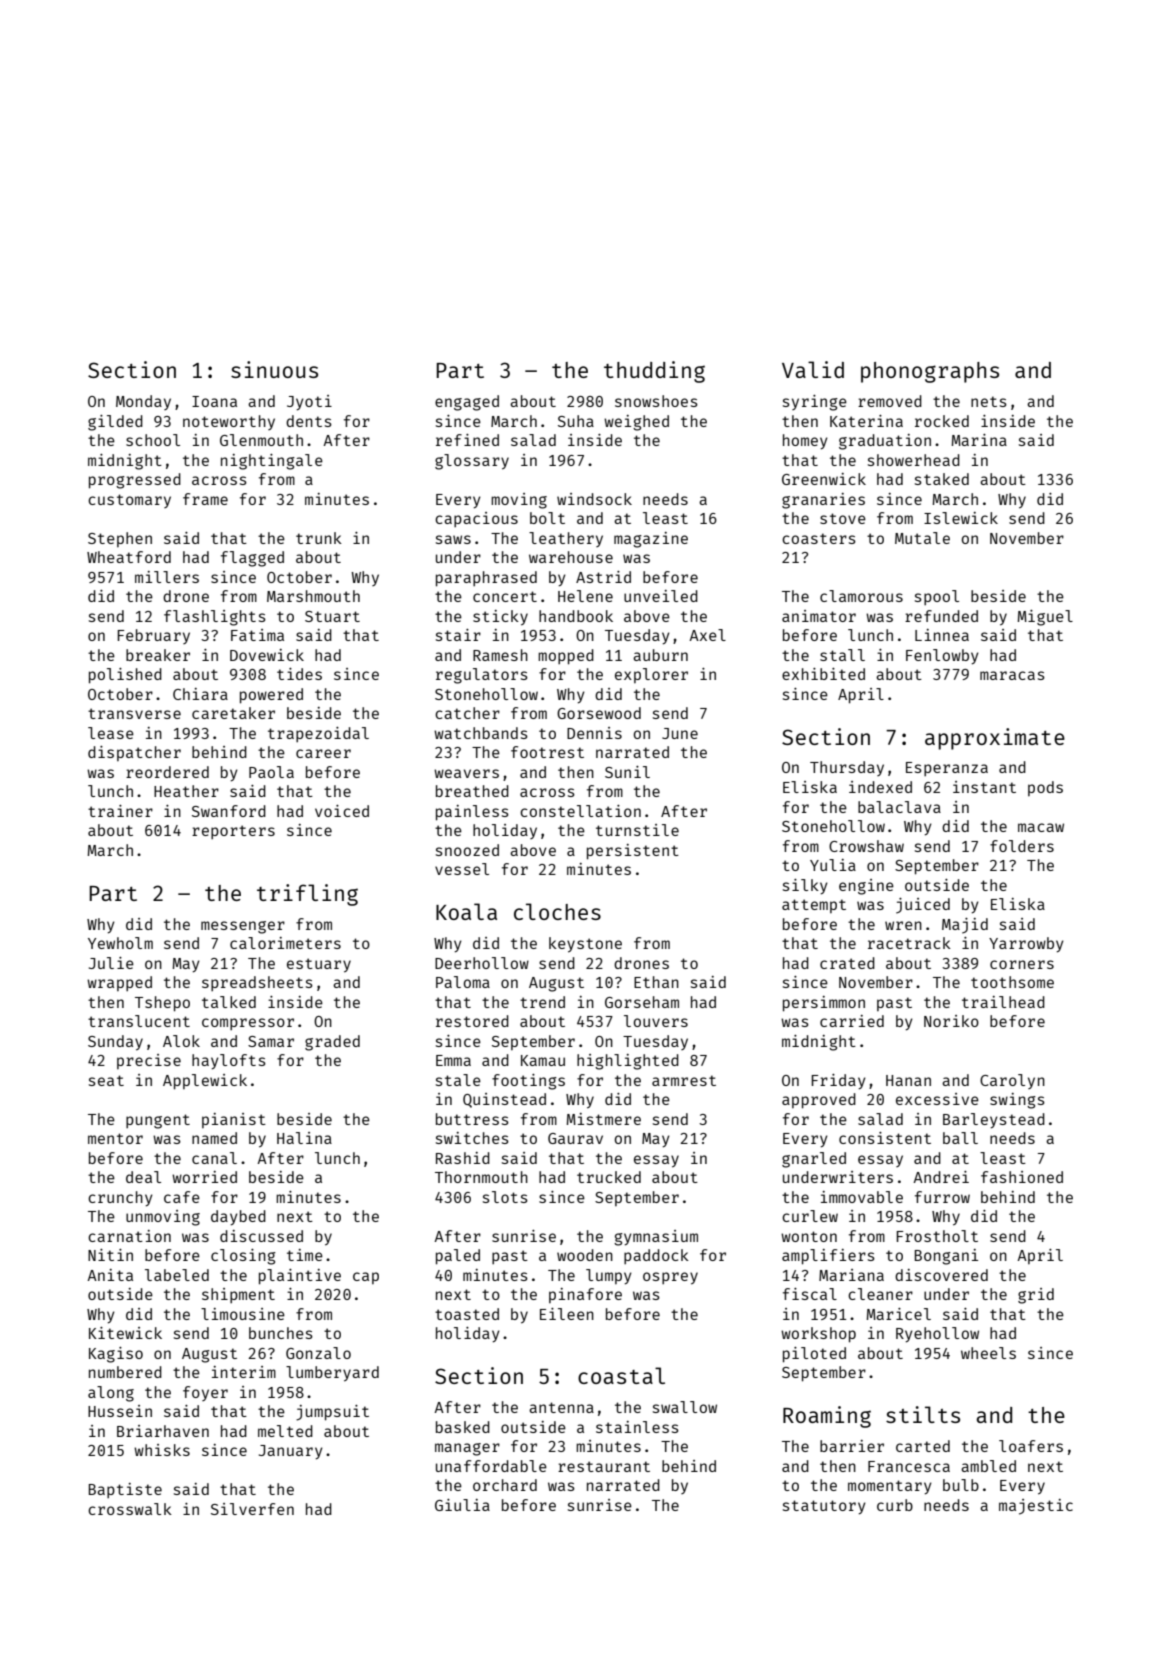 The height and width of the screenshot is (1656, 1171). What do you see at coordinates (575, 1138) in the screenshot?
I see `Gaurav` at bounding box center [575, 1138].
